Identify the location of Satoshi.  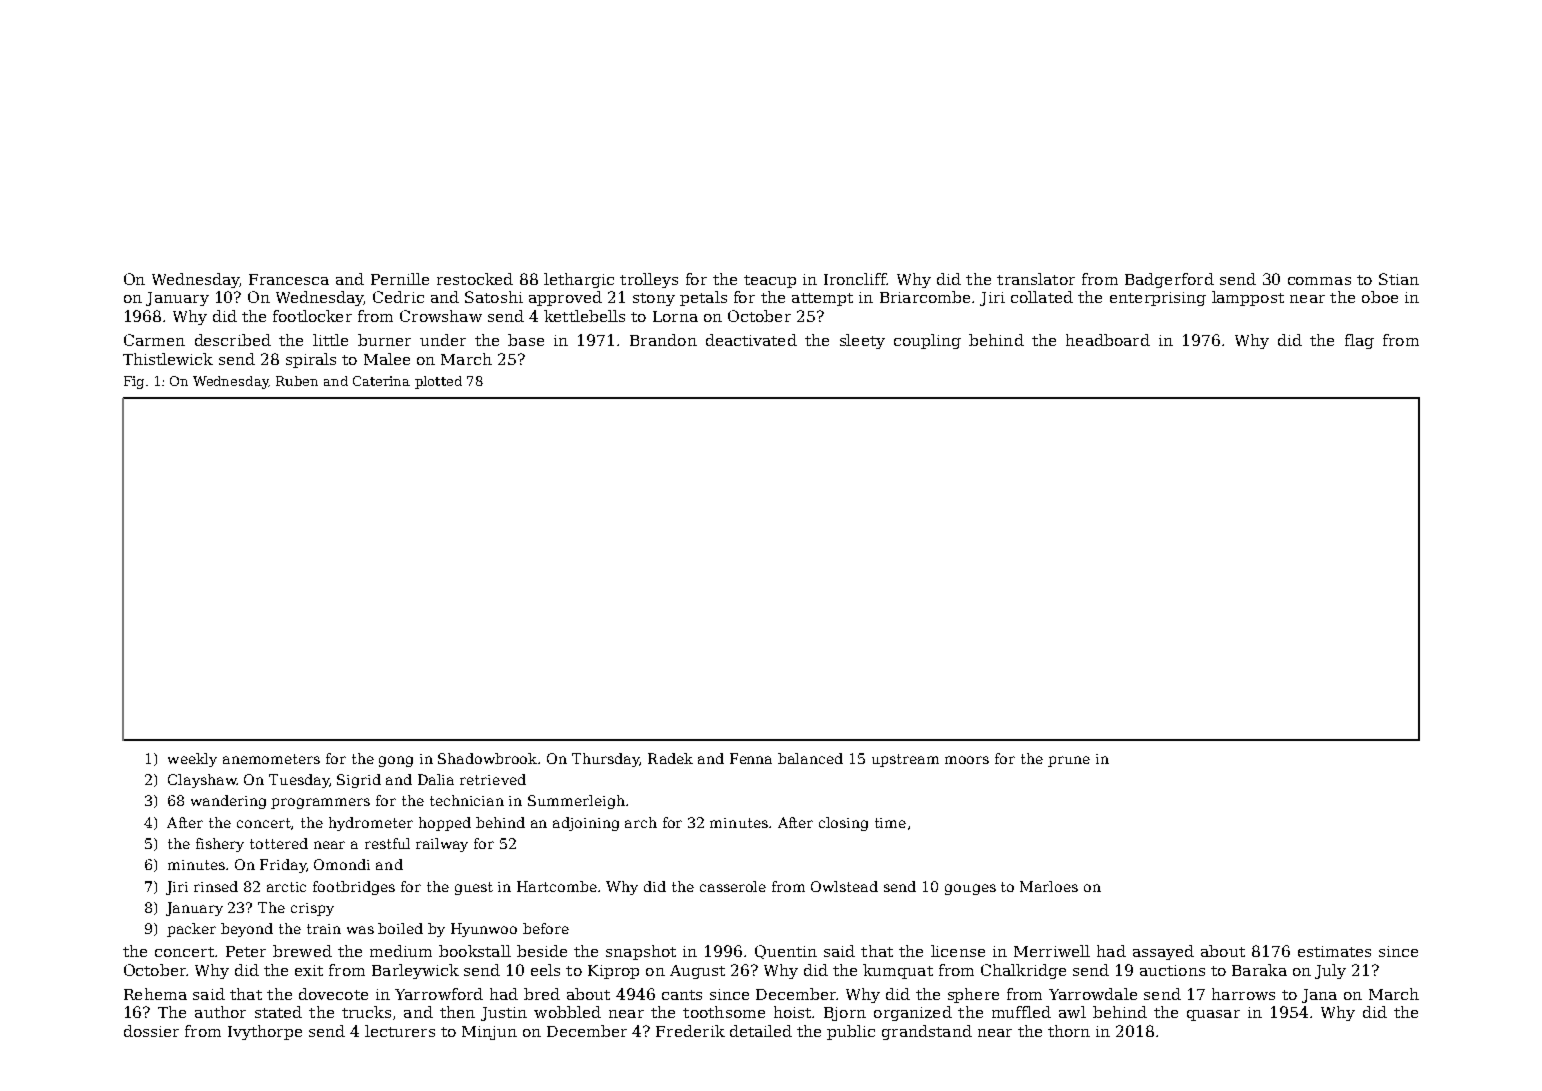
(494, 297).
